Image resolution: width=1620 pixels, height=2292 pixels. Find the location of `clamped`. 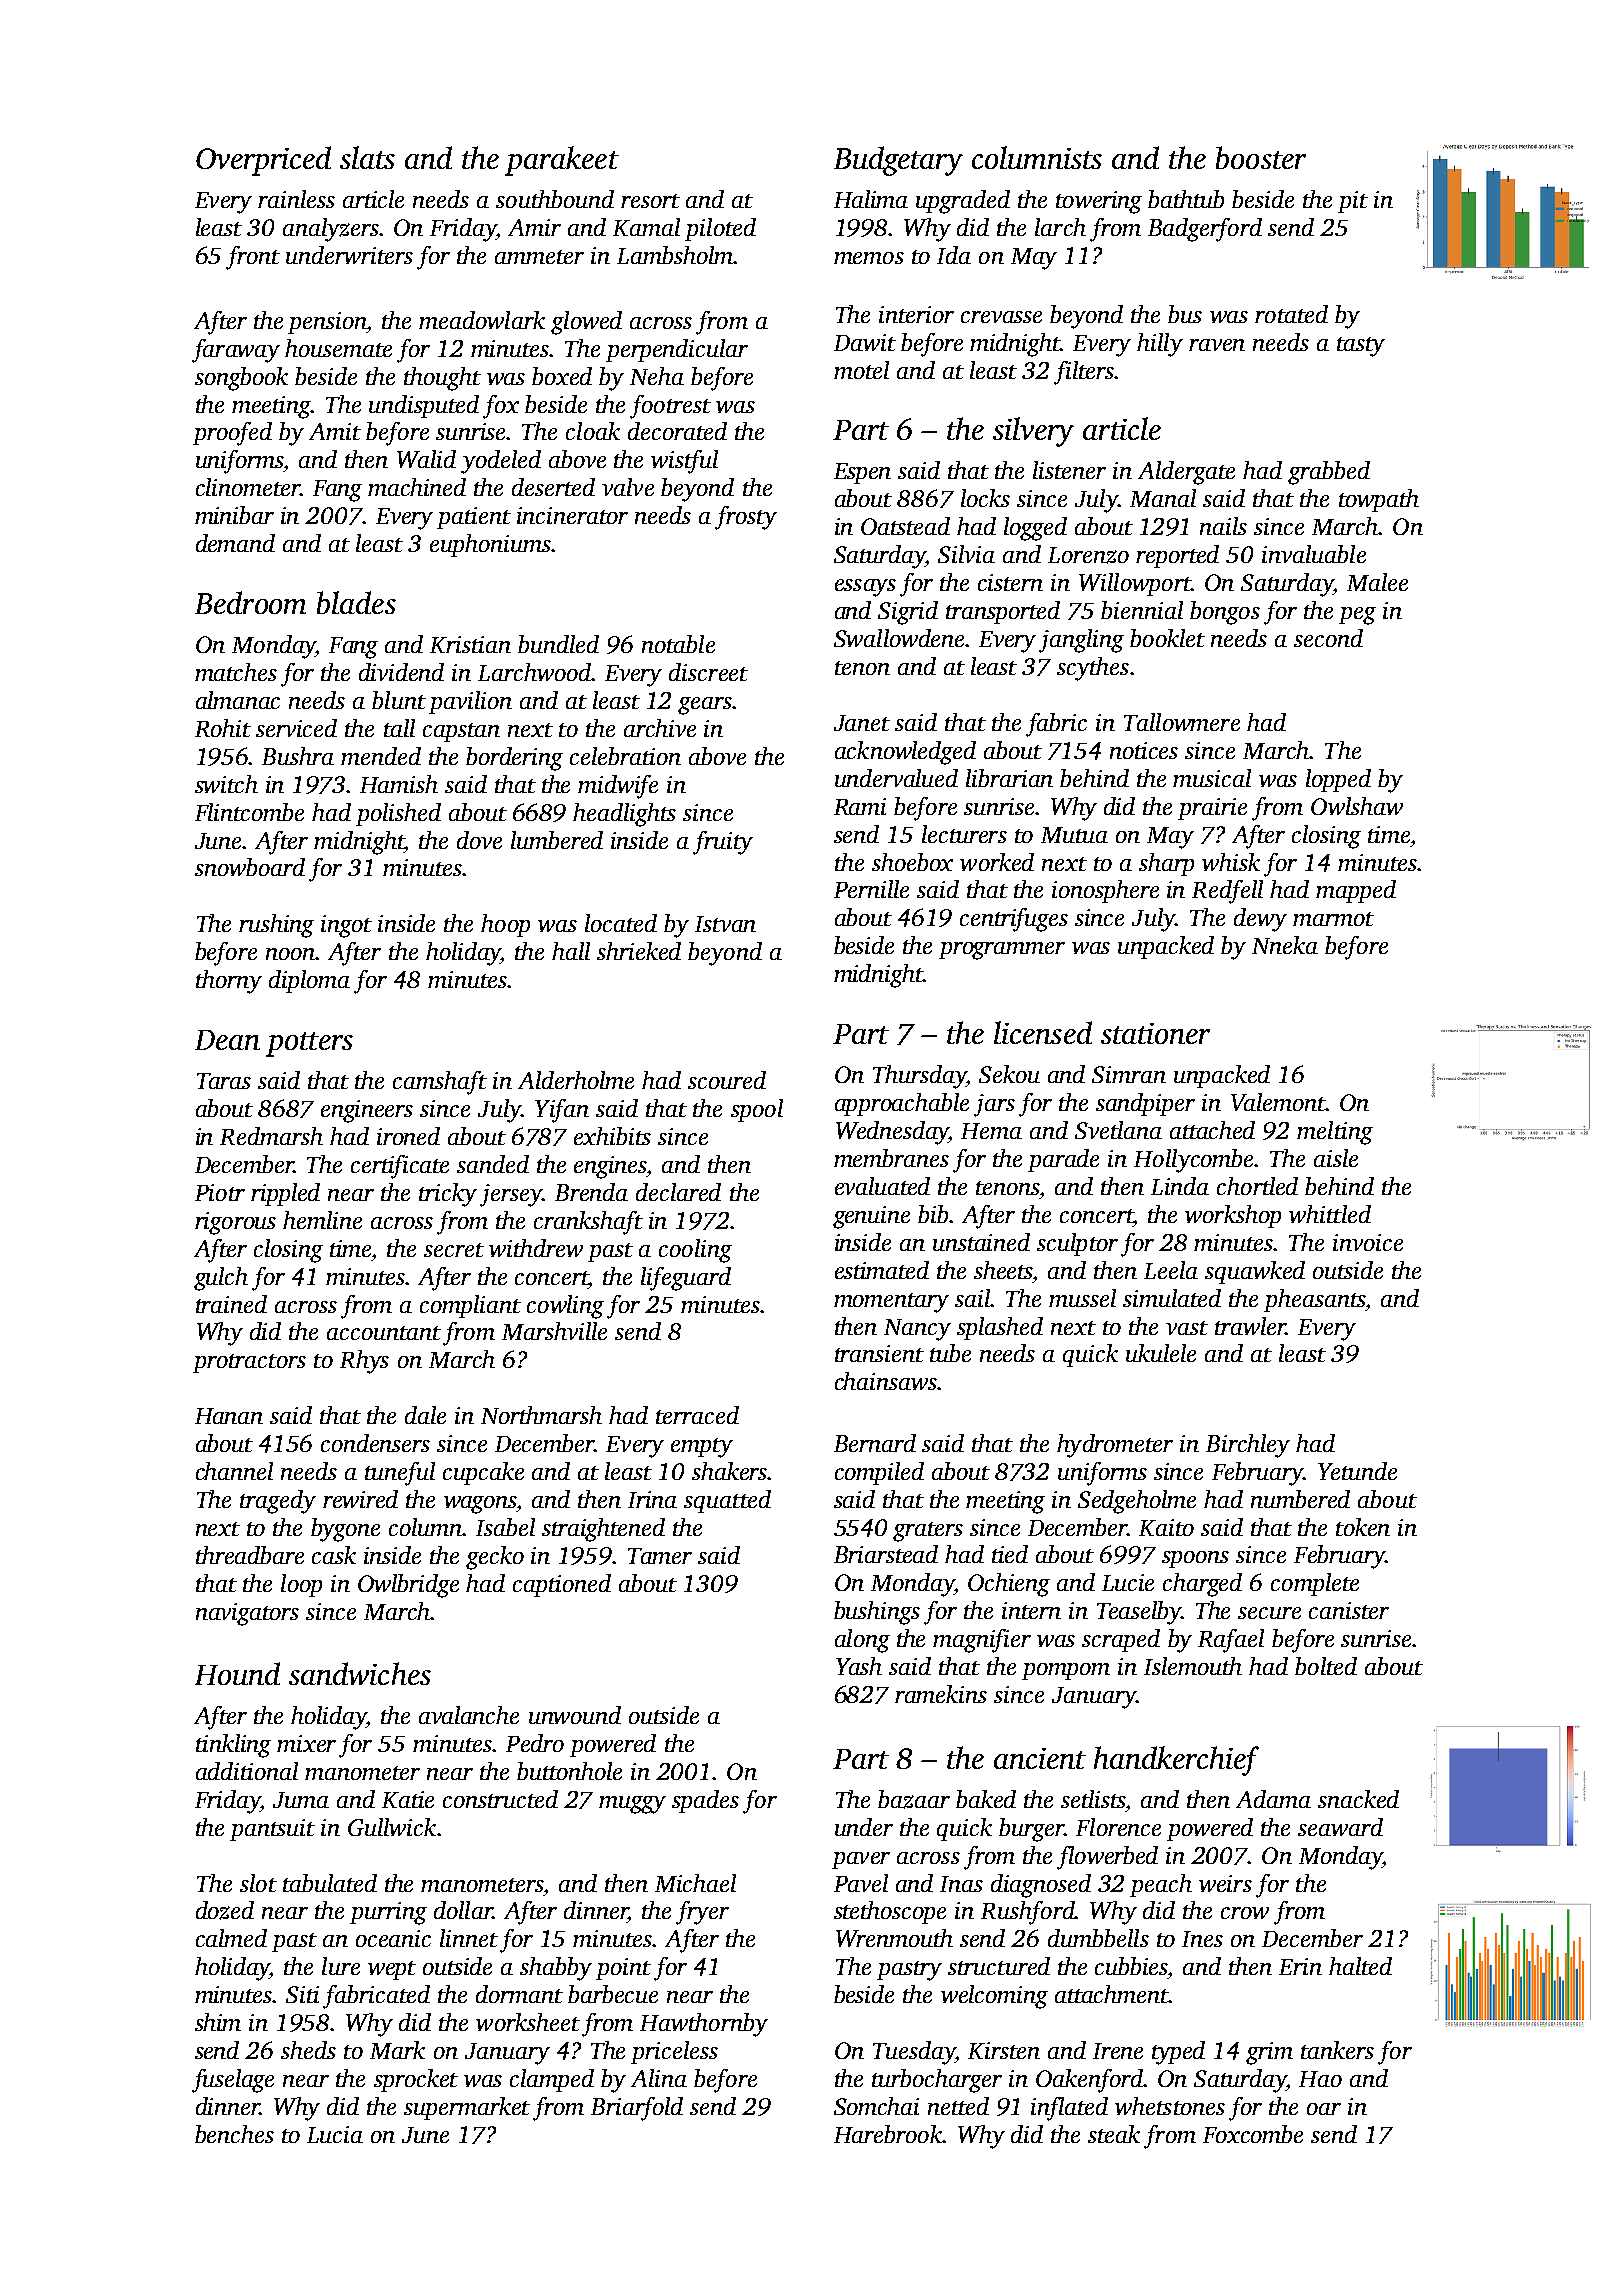

clamped is located at coordinates (552, 2080).
